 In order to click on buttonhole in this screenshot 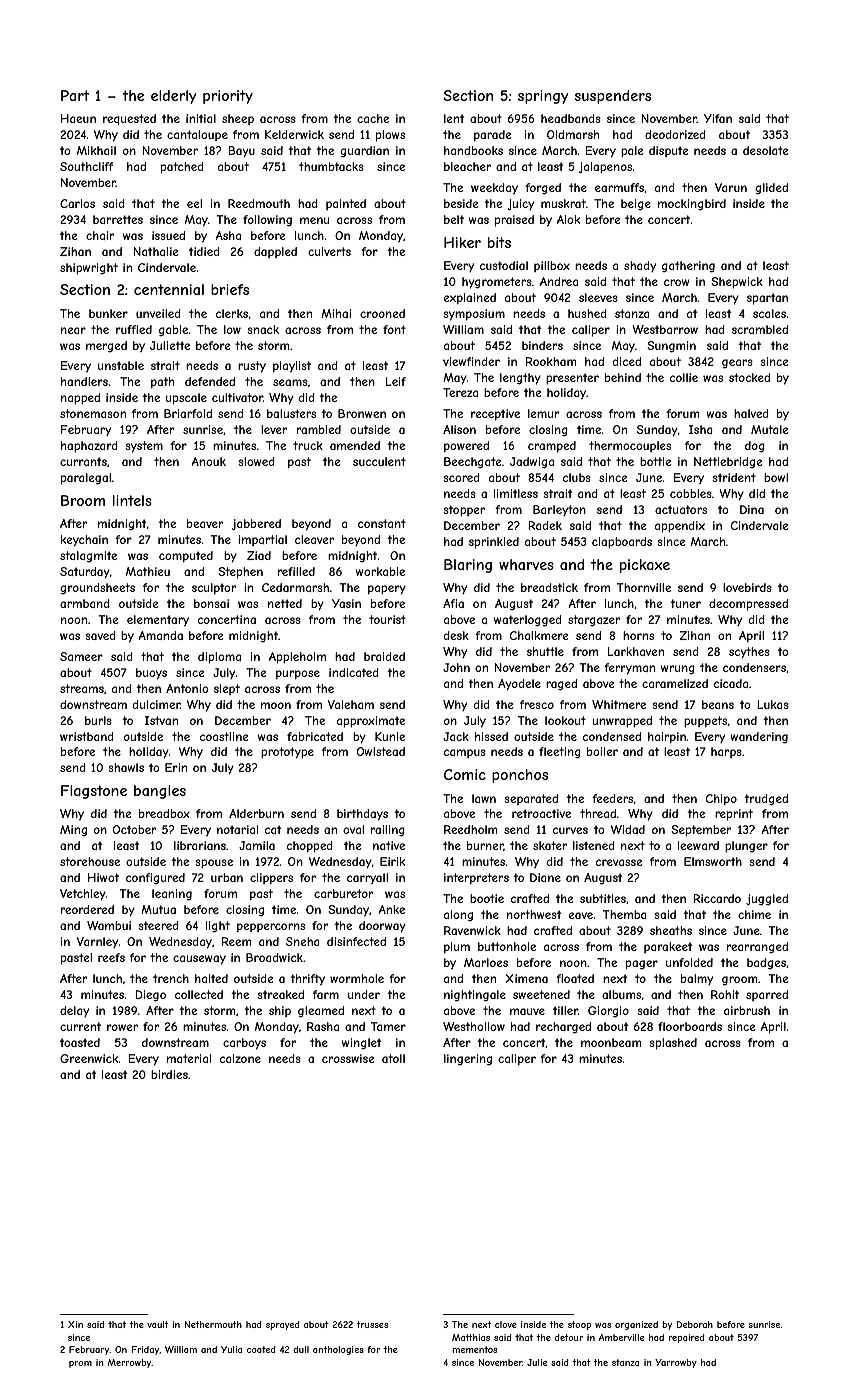, I will do `click(507, 946)`.
